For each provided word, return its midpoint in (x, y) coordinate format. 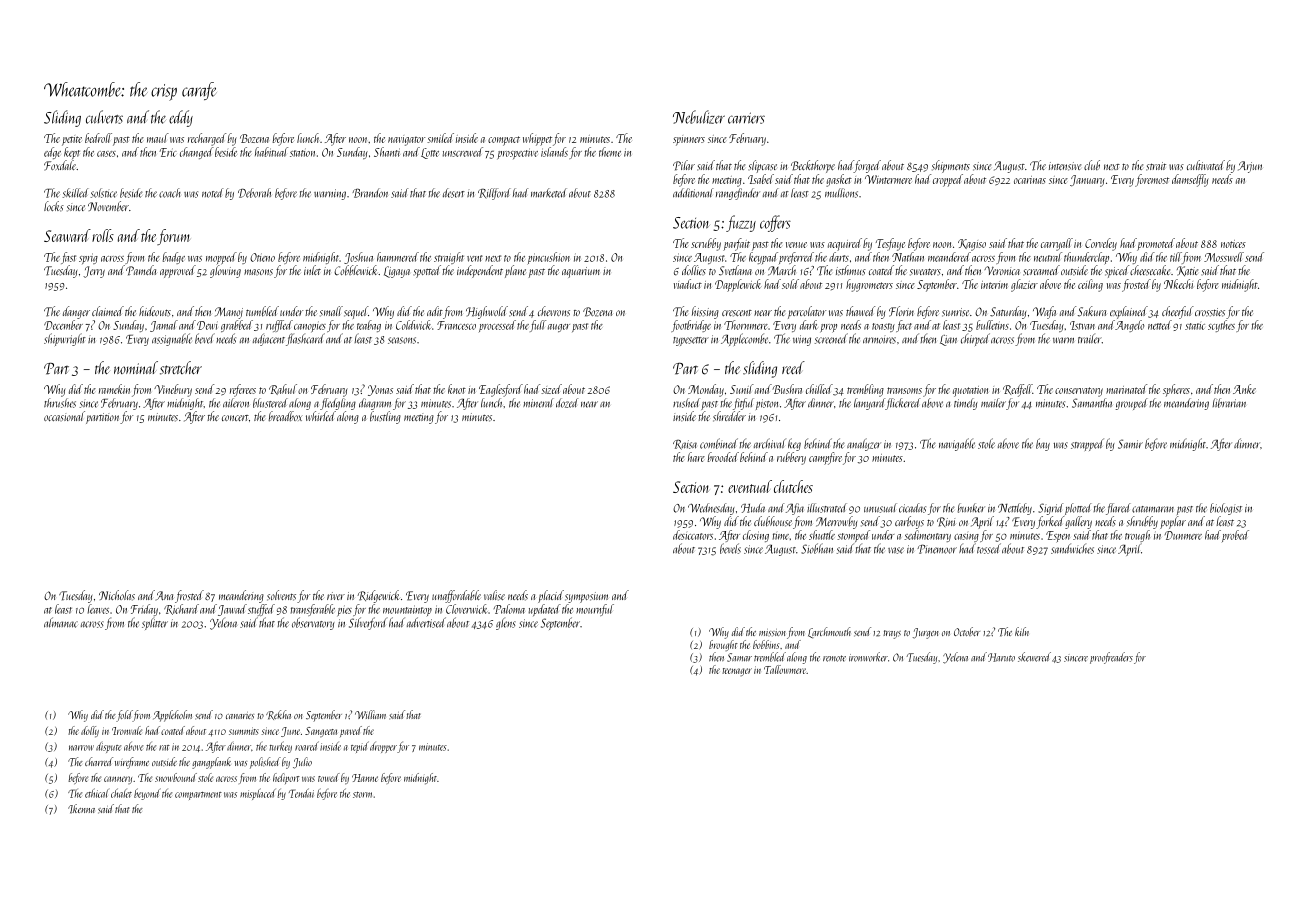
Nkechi (1178, 284)
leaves (98, 609)
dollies (694, 270)
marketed (549, 193)
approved (178, 271)
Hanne (365, 778)
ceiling (1090, 285)
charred (99, 761)
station (302, 152)
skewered (1034, 657)
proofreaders (1111, 658)
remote (834, 658)
